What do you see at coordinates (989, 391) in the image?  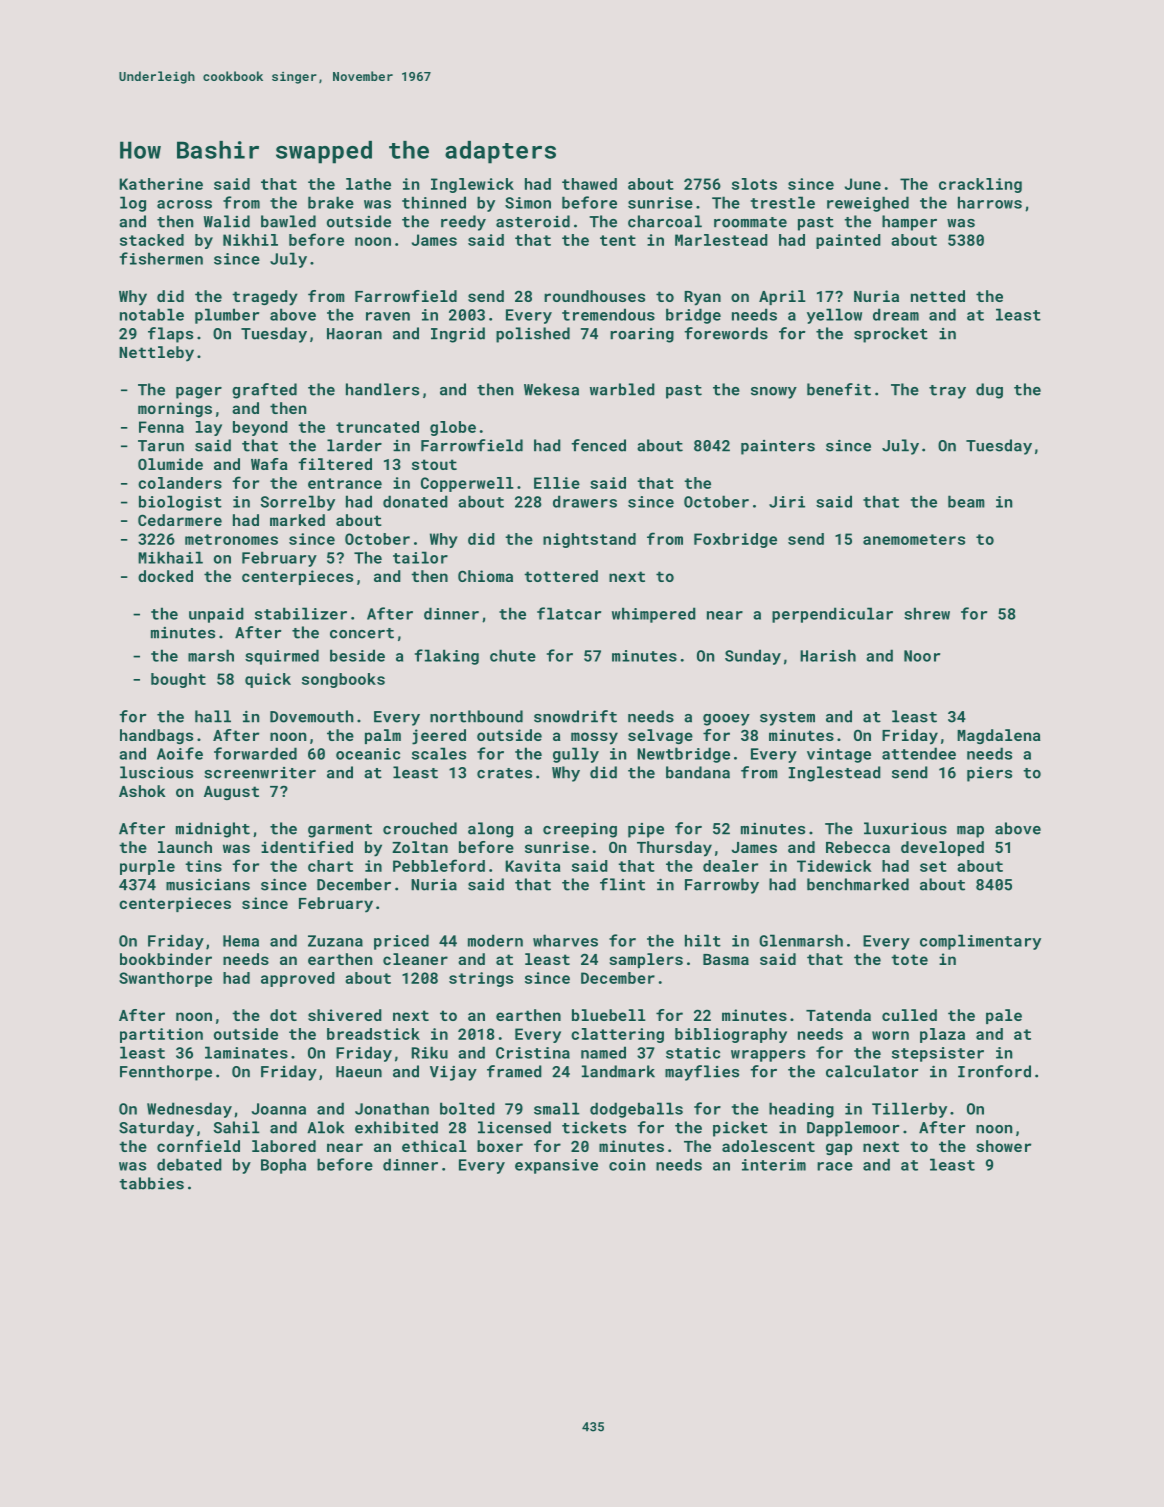 I see `dug` at bounding box center [989, 391].
